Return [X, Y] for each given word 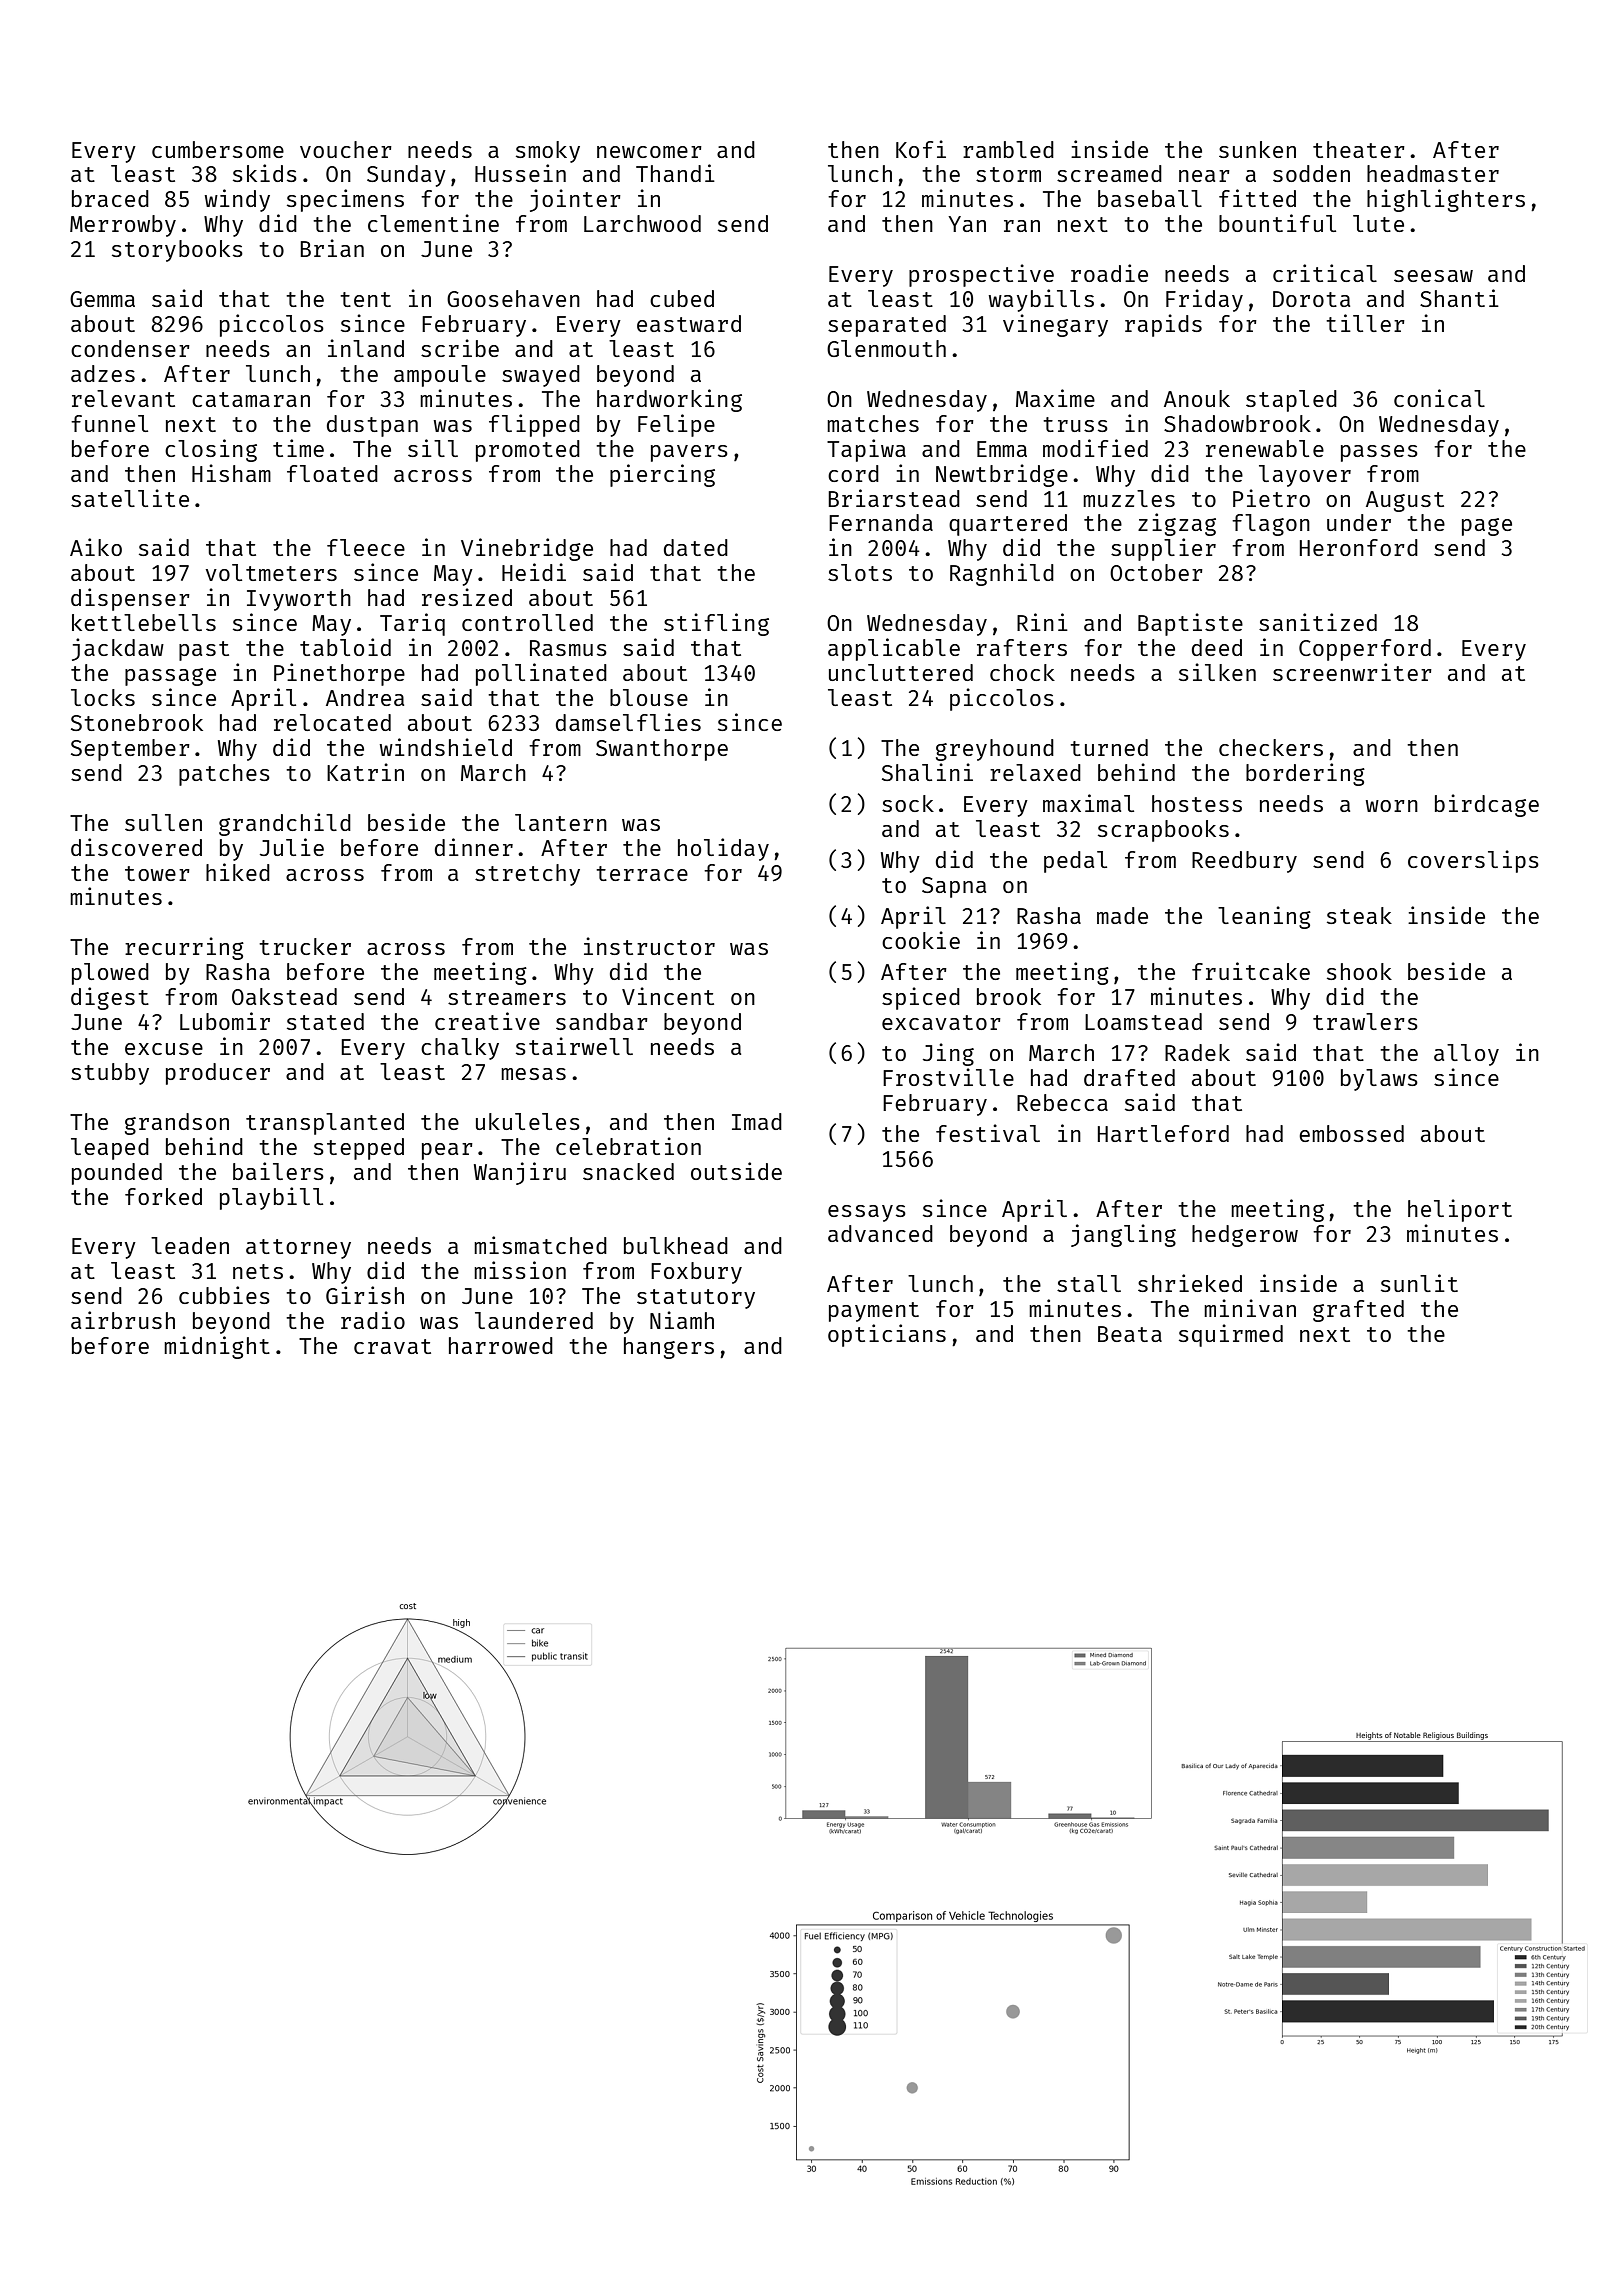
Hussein [520, 173]
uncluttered [901, 672]
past [204, 651]
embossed [1351, 1133]
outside [736, 1171]
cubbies [224, 1295]
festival [988, 1133]
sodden [1311, 173]
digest [110, 998]
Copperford [1365, 650]
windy [237, 200]
